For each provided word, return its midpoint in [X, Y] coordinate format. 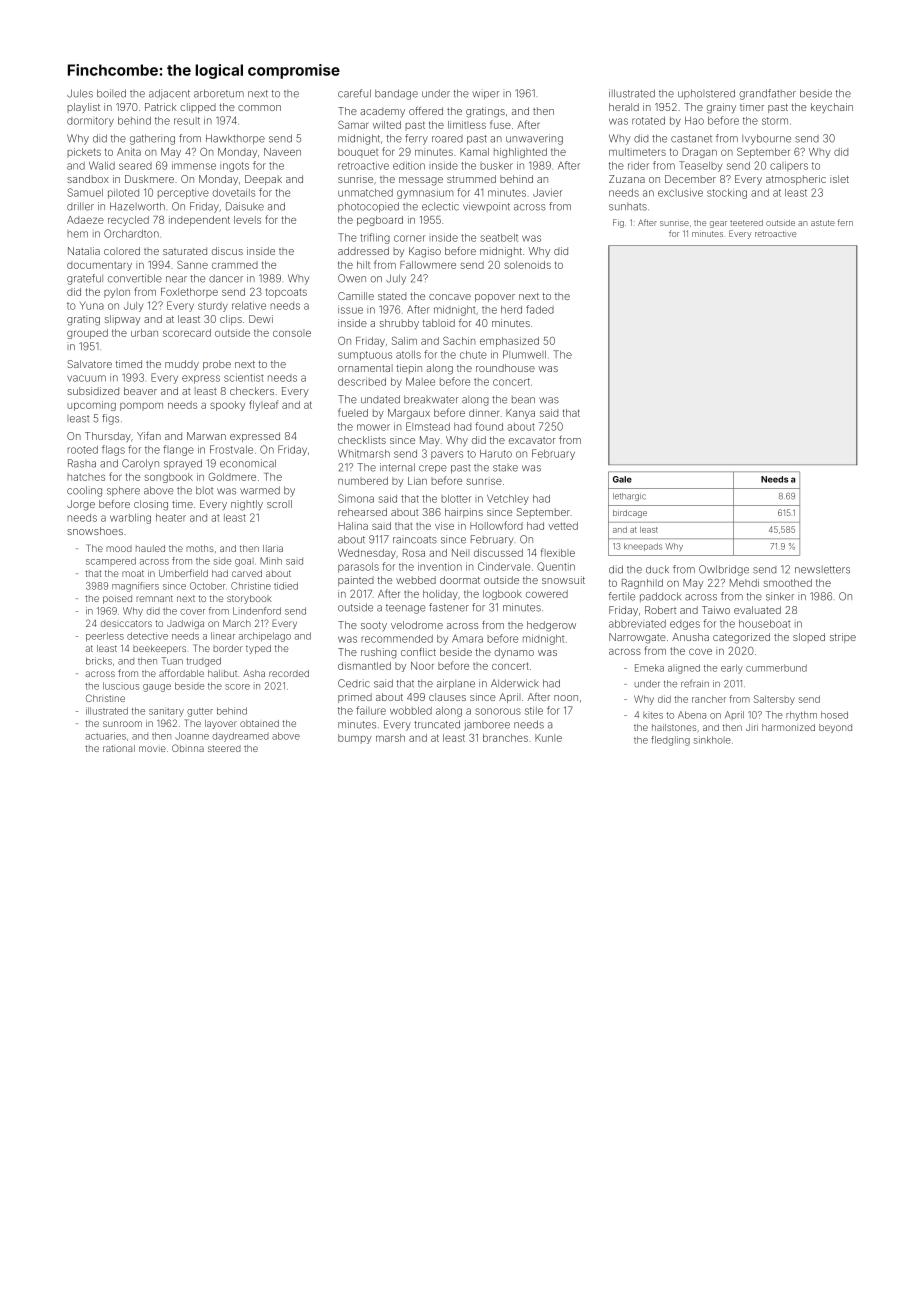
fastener [449, 607]
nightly [247, 505]
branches [505, 738]
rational [119, 748]
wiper [485, 94]
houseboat [764, 624]
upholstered [706, 94]
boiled [111, 93]
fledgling [670, 741]
